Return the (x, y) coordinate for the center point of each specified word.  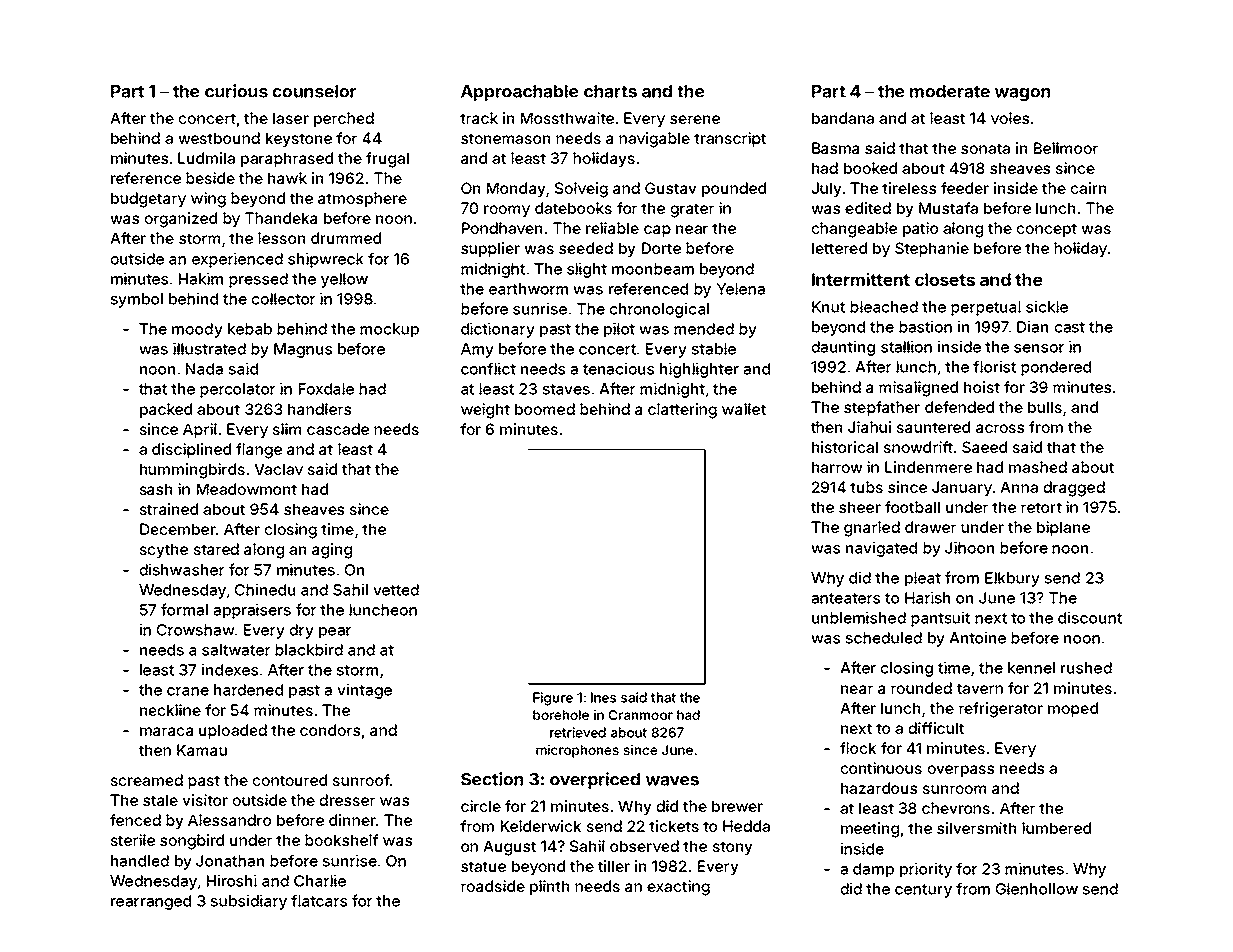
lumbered (1056, 828)
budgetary (148, 200)
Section (492, 779)
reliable (612, 228)
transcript (730, 139)
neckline (170, 710)
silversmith (976, 828)
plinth (549, 887)
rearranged (151, 902)
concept (1046, 230)
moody (197, 330)
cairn (1088, 188)
